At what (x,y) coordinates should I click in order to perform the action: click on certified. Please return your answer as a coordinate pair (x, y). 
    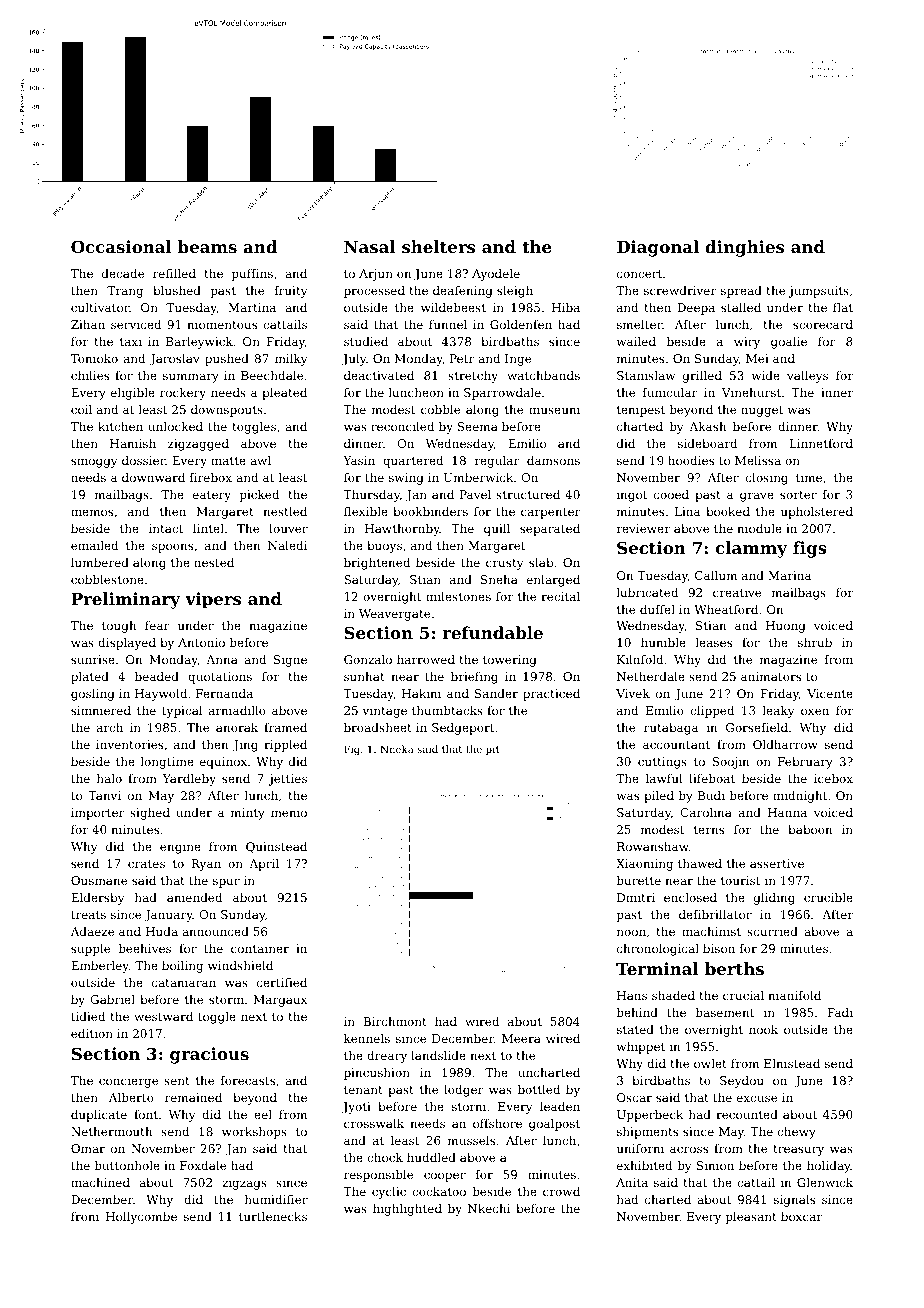
    Looking at the image, I should click on (282, 982).
